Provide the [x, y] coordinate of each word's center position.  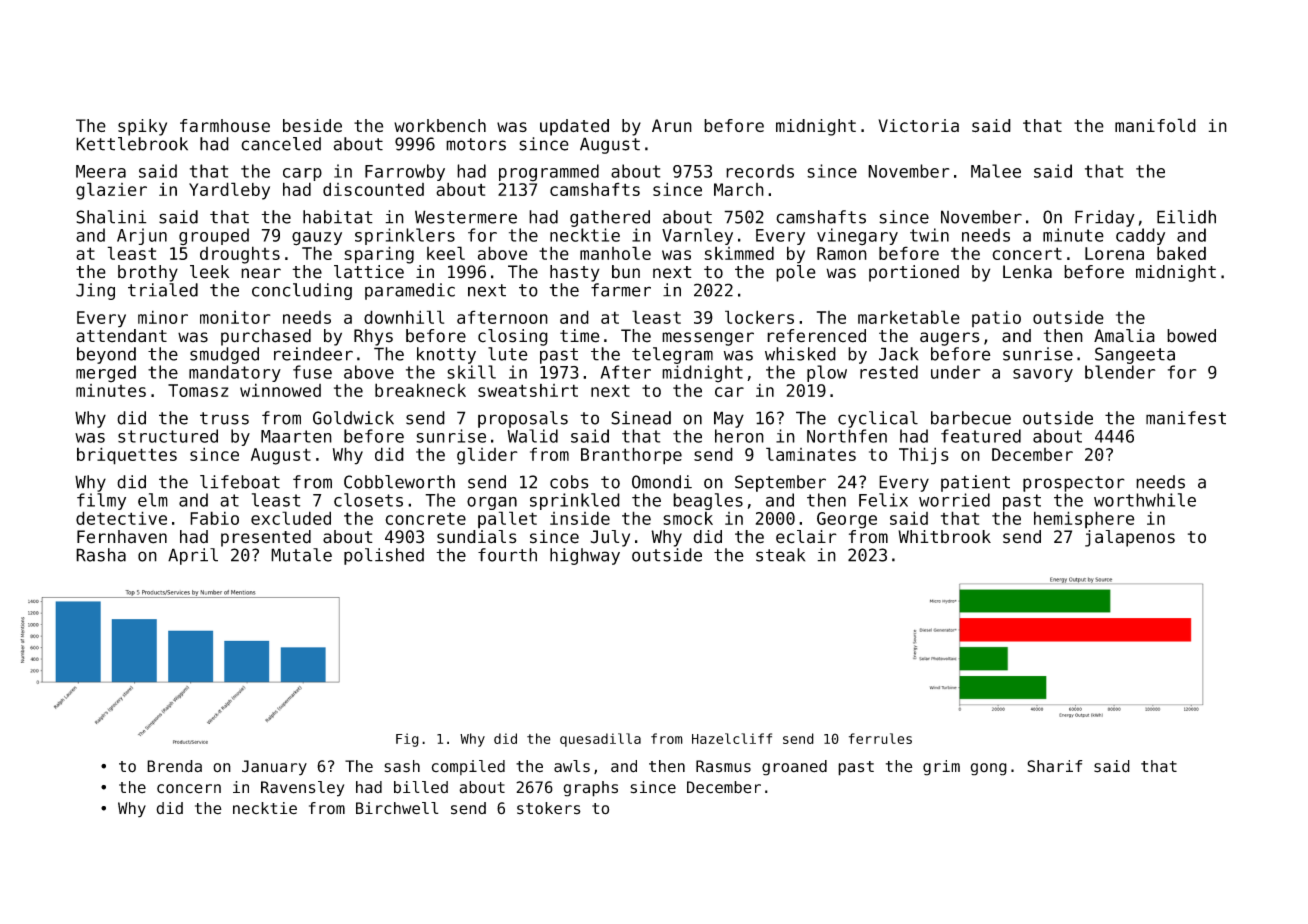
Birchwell [397, 808]
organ [492, 503]
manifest [1186, 418]
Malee [996, 171]
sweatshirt [528, 390]
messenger [708, 339]
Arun [672, 125]
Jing [95, 291]
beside [312, 125]
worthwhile [1145, 500]
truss [224, 418]
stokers [549, 808]
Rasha [101, 555]
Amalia [1124, 336]
